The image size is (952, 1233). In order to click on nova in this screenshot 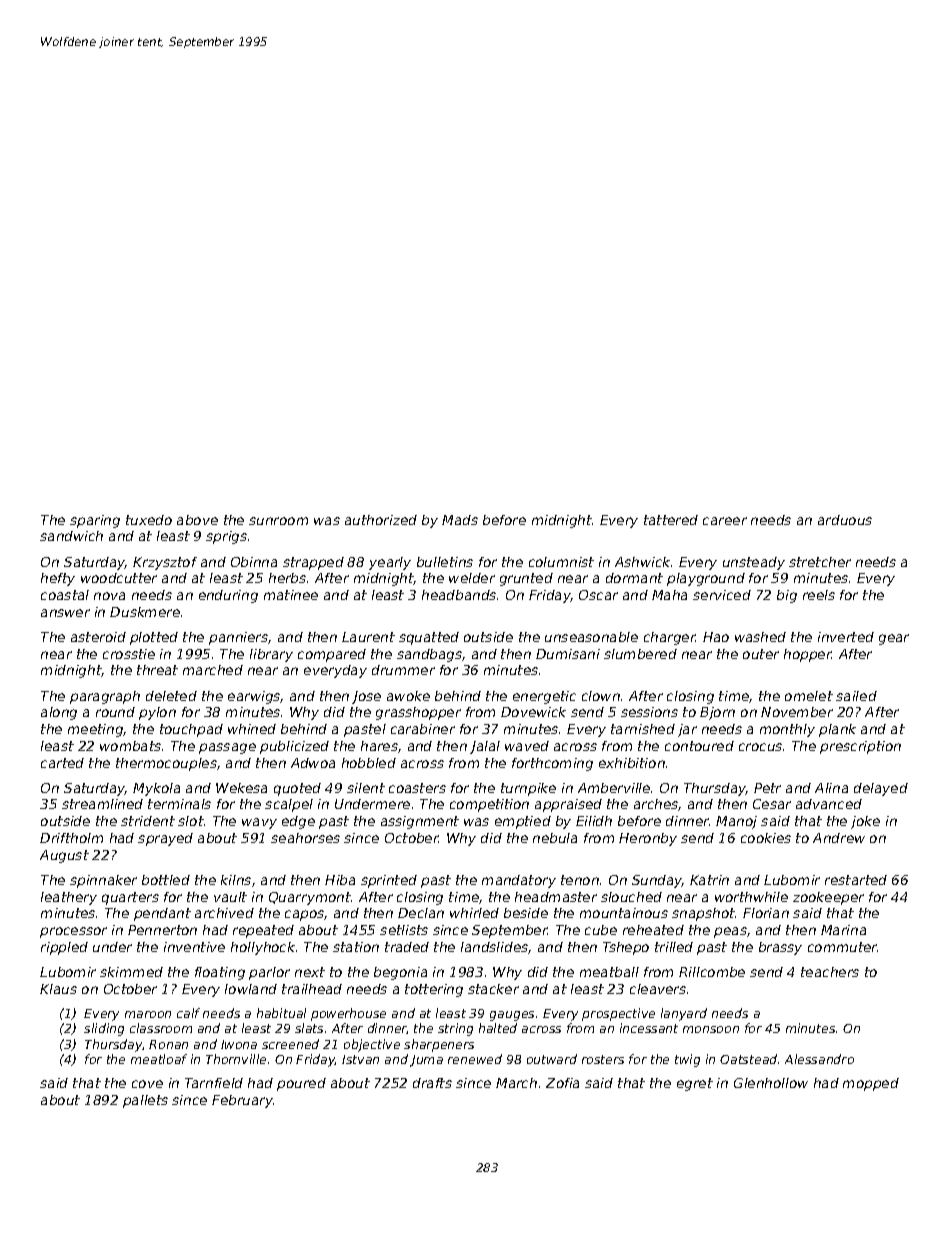, I will do `click(109, 596)`.
